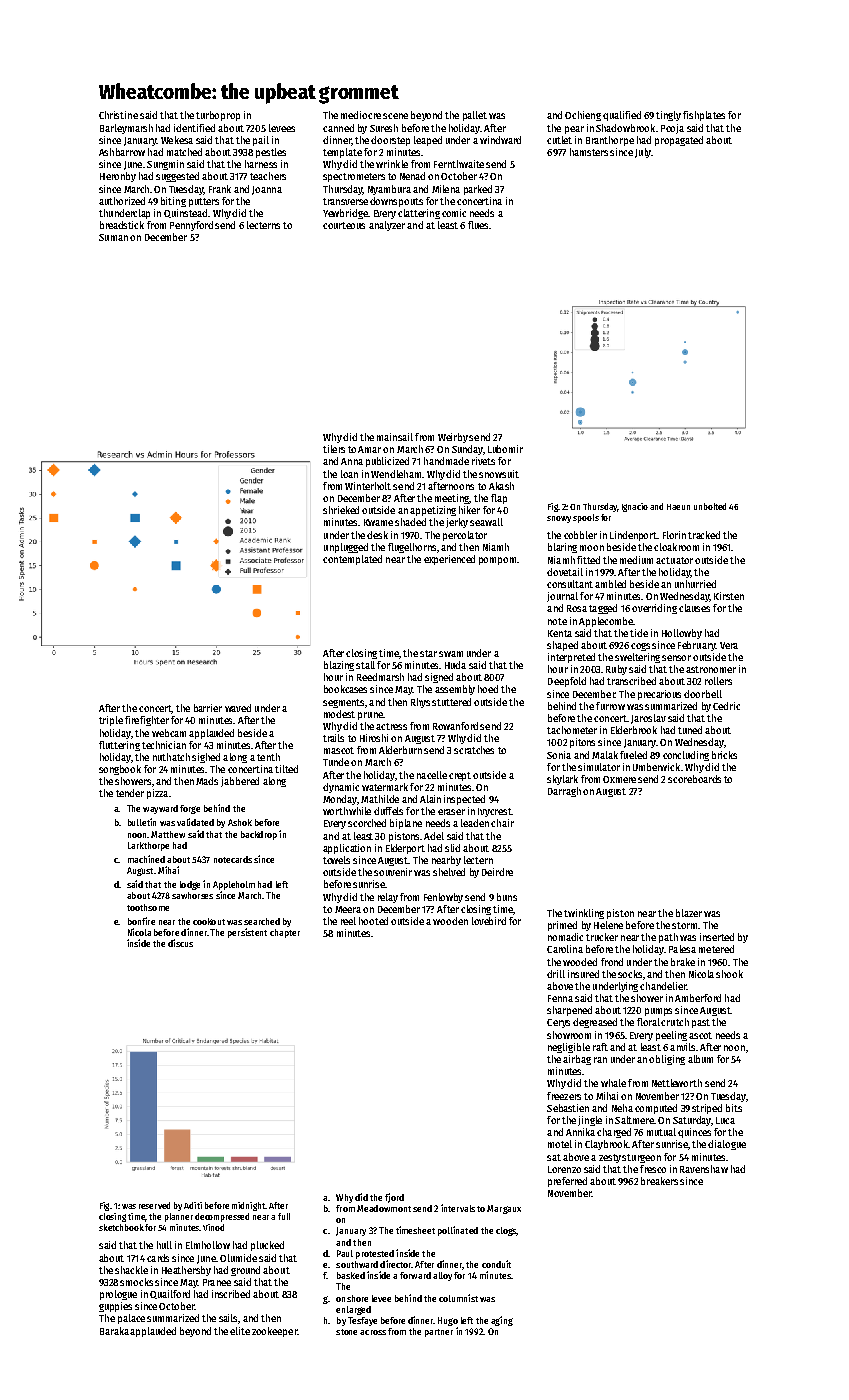  Describe the element at coordinates (564, 792) in the screenshot. I see `Darragh` at that location.
